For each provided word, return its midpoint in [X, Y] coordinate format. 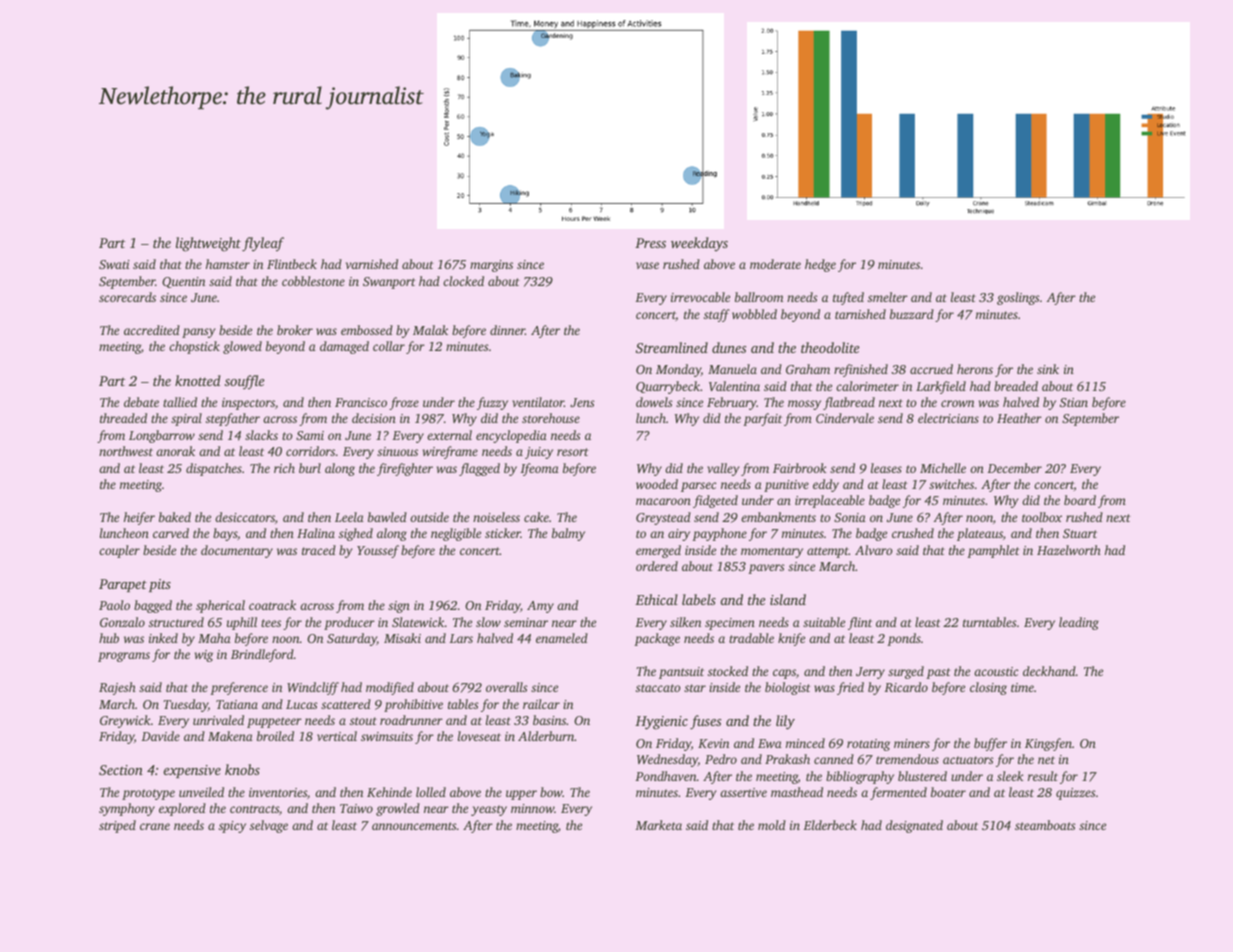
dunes [729, 347]
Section [121, 770]
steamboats [1045, 825]
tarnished [860, 314]
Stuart [1080, 533]
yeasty [489, 810]
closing [988, 688]
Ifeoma [539, 469]
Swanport [389, 283]
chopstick [194, 347]
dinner [507, 330]
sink [1048, 369]
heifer [139, 518]
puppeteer [274, 722]
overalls [506, 687]
